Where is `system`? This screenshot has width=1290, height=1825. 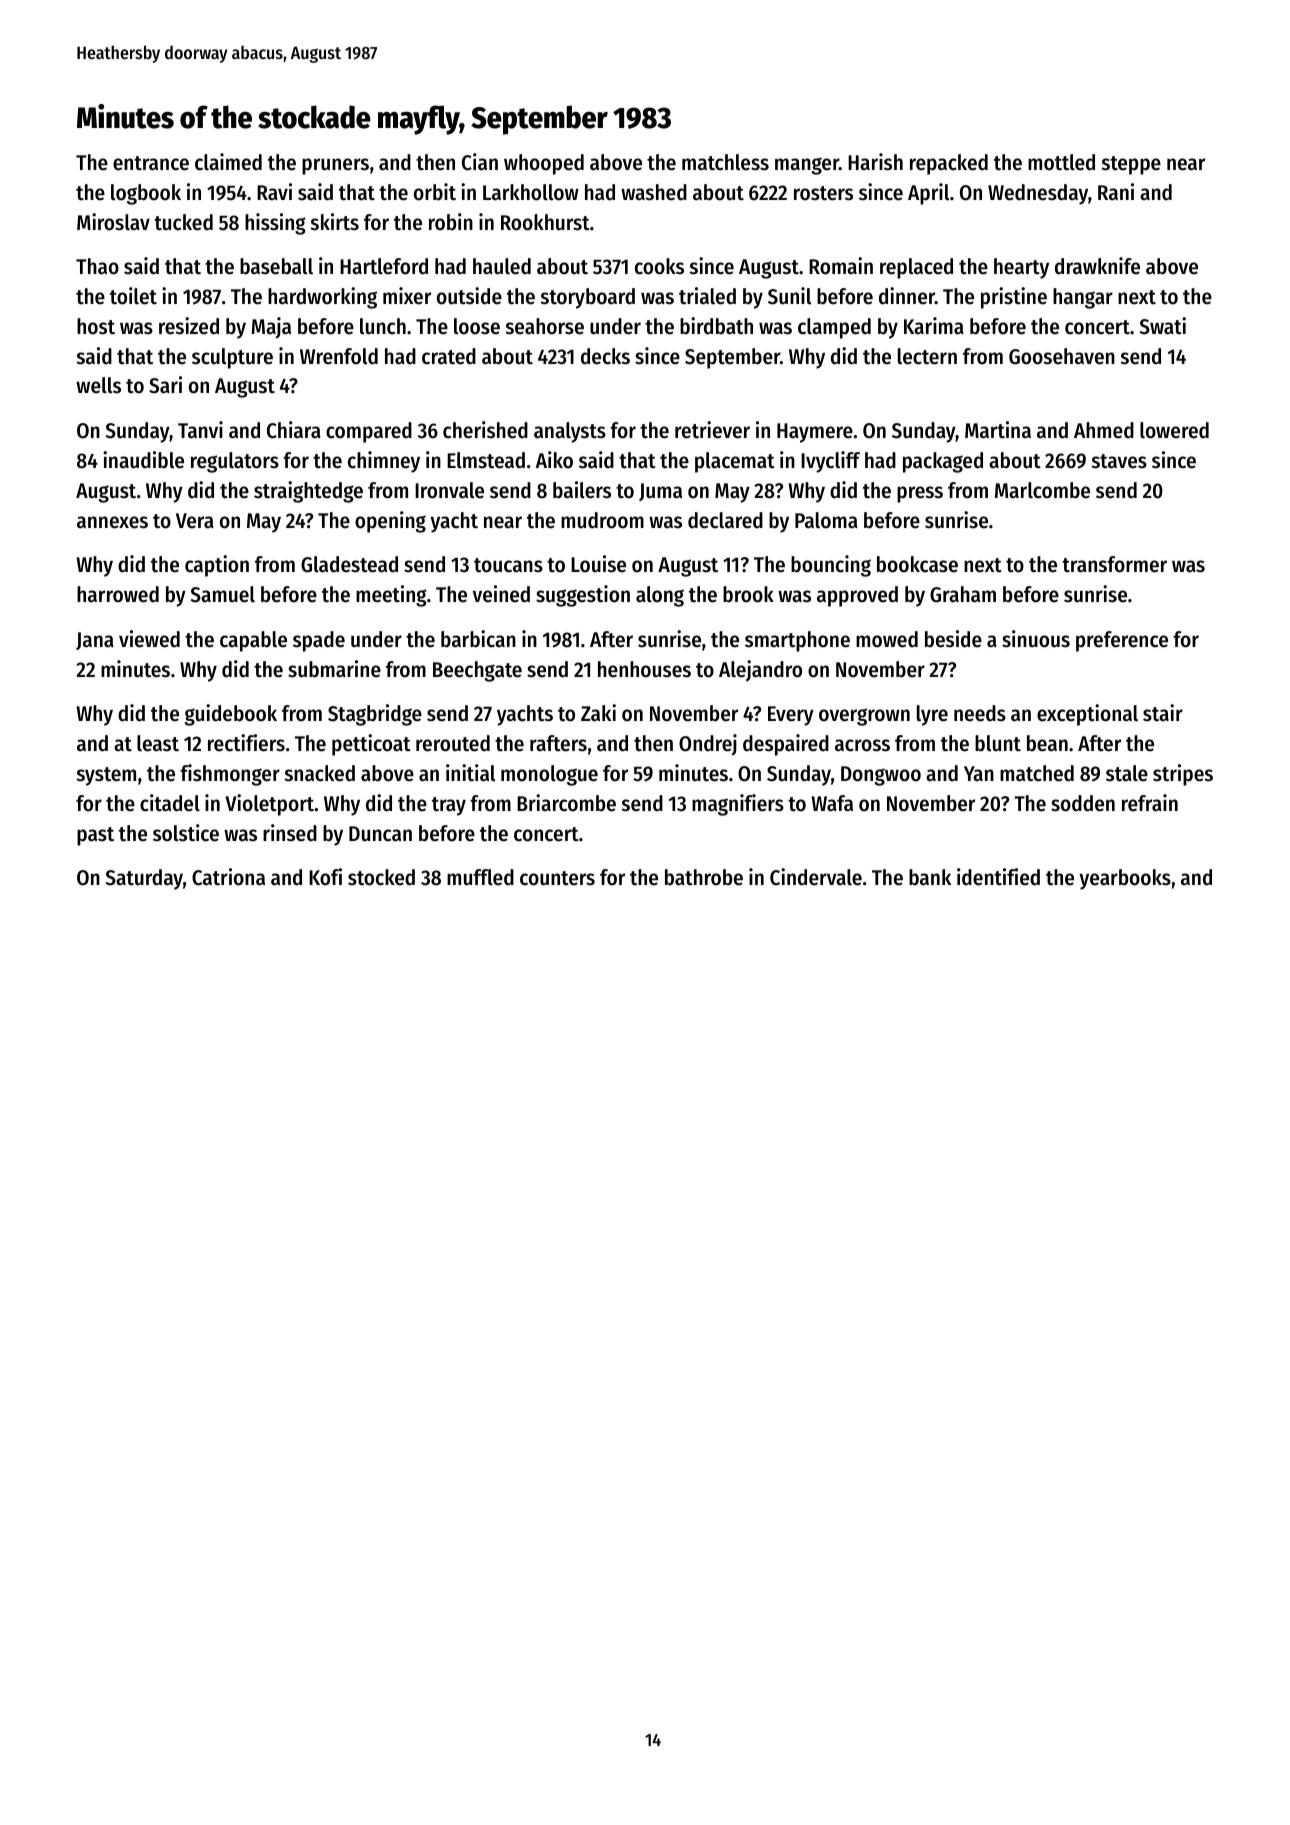
system is located at coordinates (106, 776).
